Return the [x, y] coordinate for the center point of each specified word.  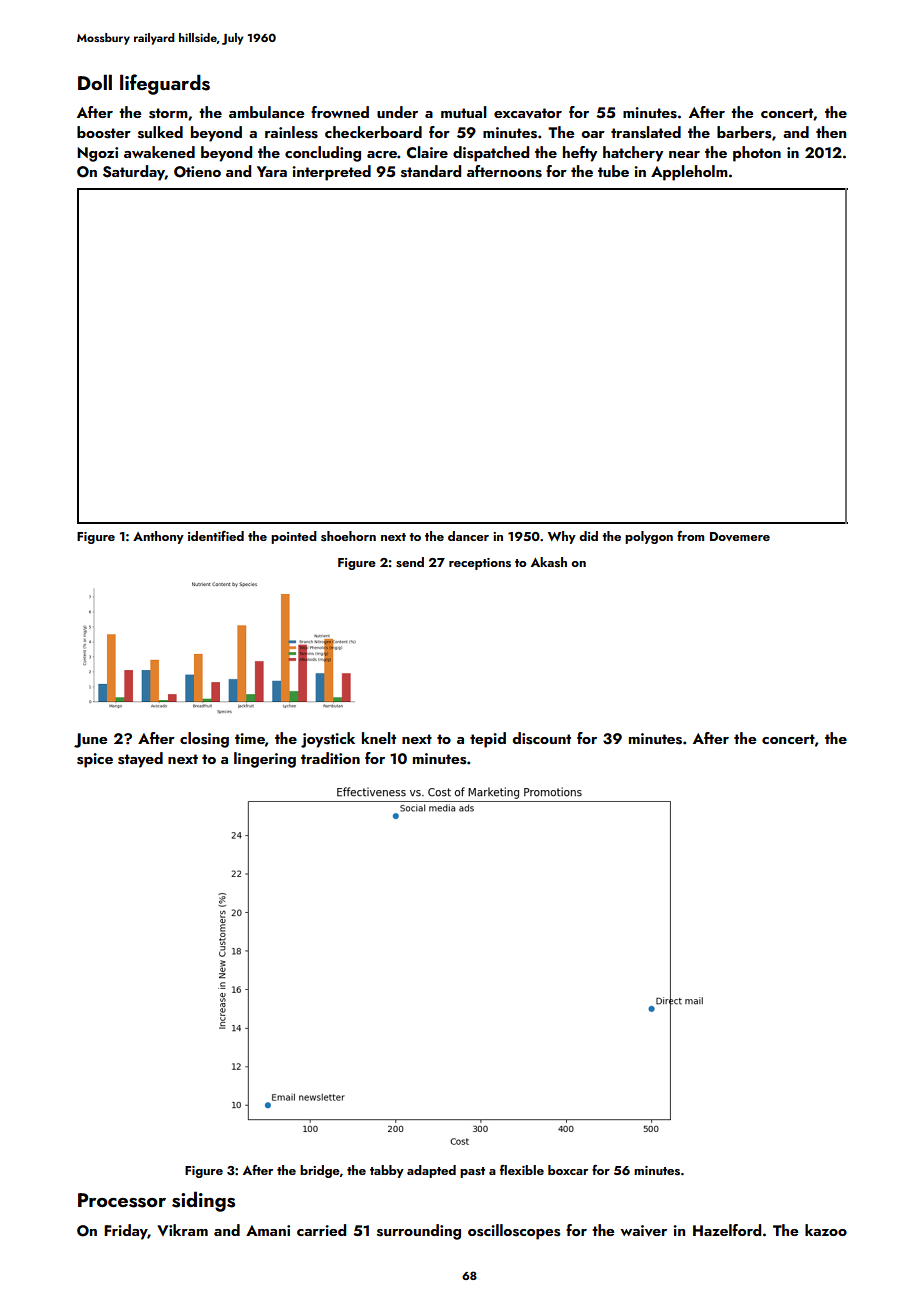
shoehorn [348, 536]
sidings [203, 1201]
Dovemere [740, 536]
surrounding [419, 1232]
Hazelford [727, 1230]
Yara [272, 171]
